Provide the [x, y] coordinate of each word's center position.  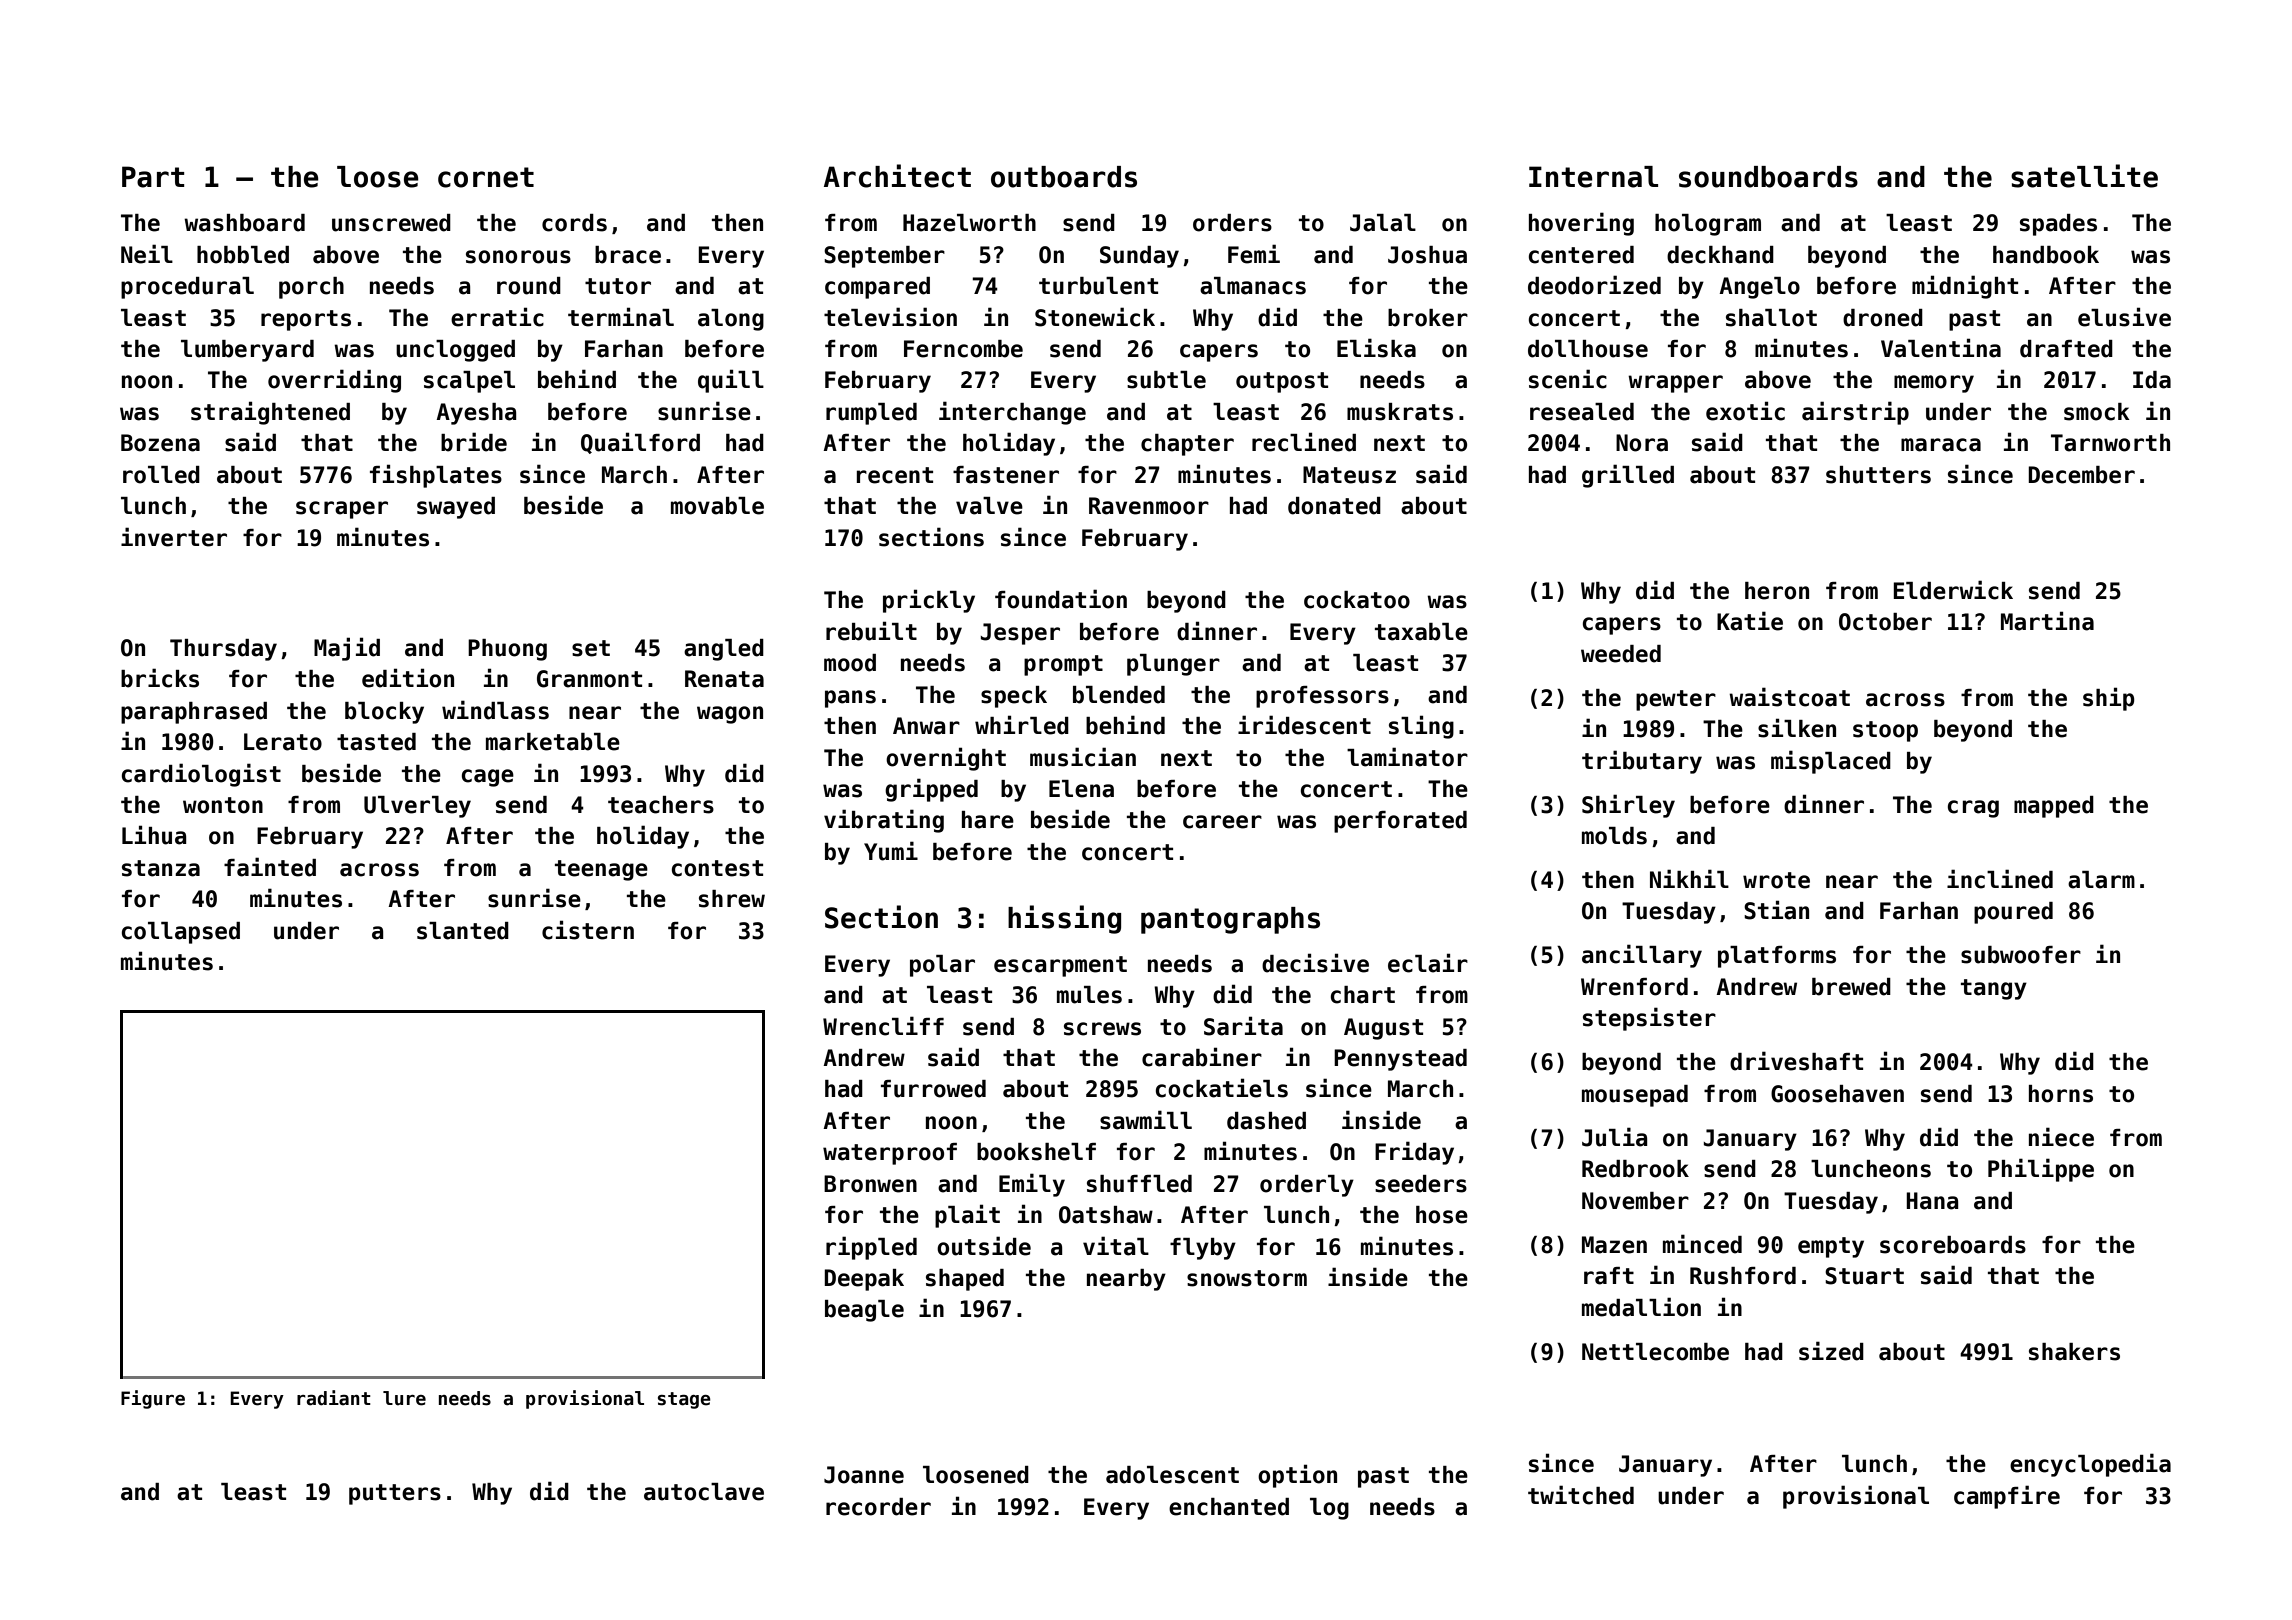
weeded [1621, 654]
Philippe [2041, 1170]
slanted [463, 931]
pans [850, 699]
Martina [2047, 621]
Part [153, 177]
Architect [897, 176]
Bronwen [870, 1184]
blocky [384, 713]
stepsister [1649, 1019]
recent [895, 475]
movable [717, 506]
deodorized [1594, 285]
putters [395, 1494]
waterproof [890, 1154]
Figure [153, 1399]
